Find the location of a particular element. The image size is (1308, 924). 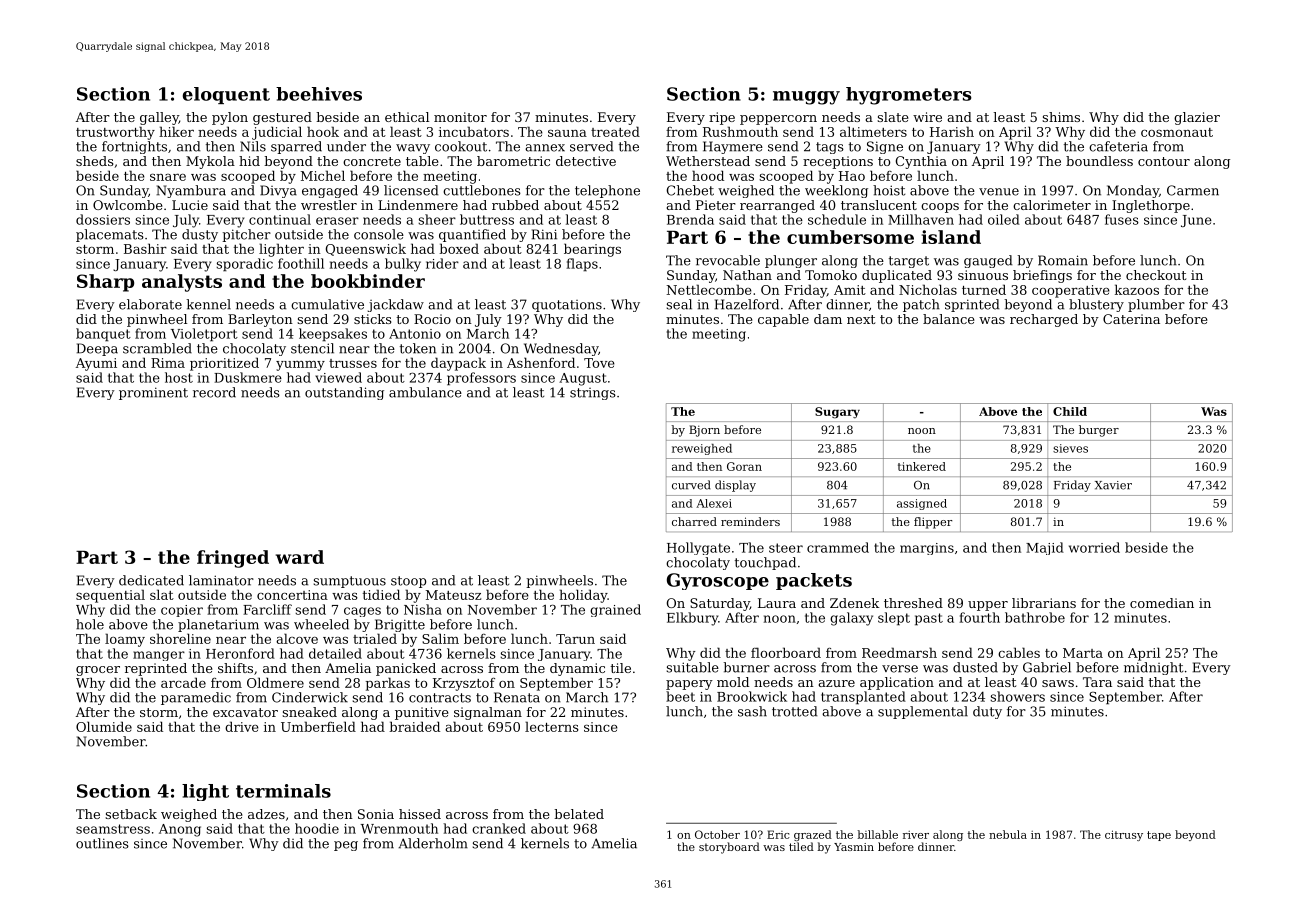

next is located at coordinates (861, 319).
